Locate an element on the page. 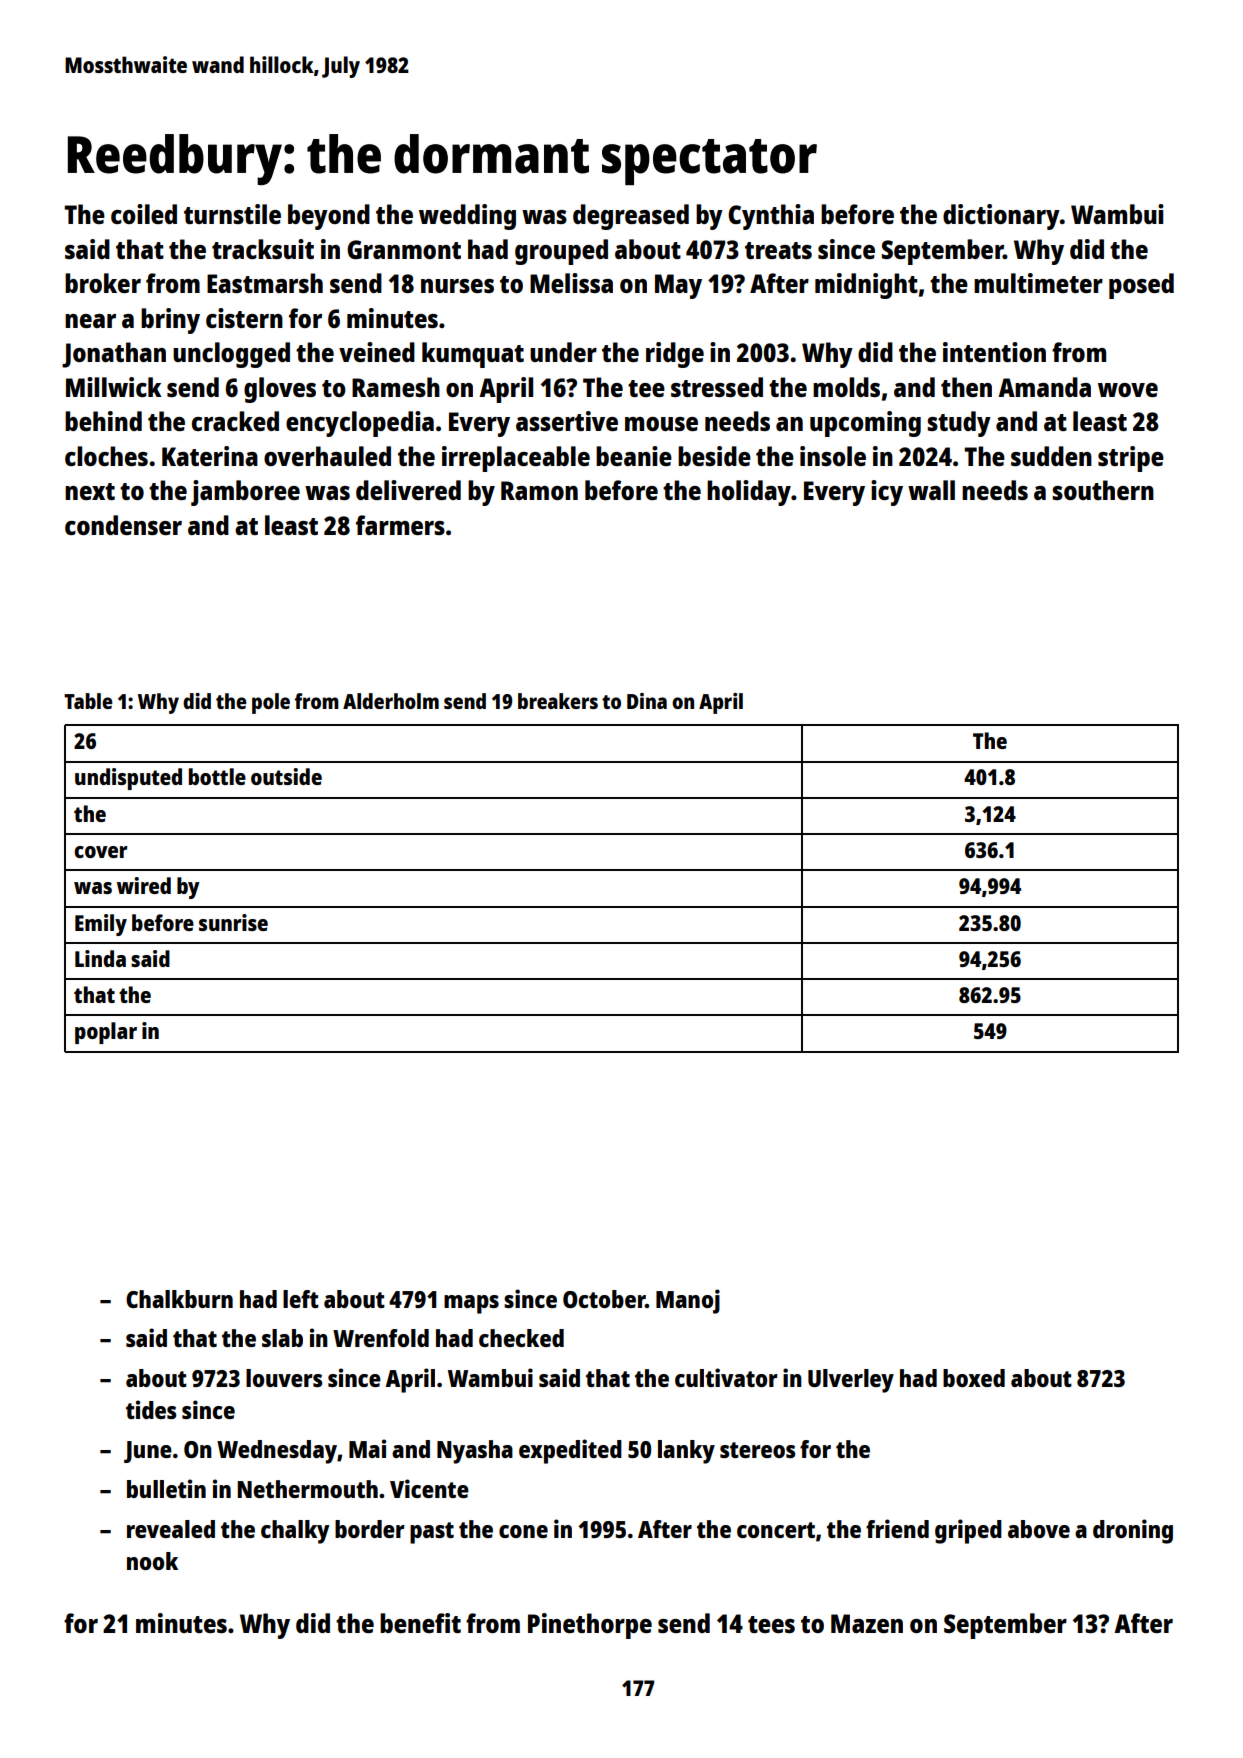  Dina is located at coordinates (647, 701).
